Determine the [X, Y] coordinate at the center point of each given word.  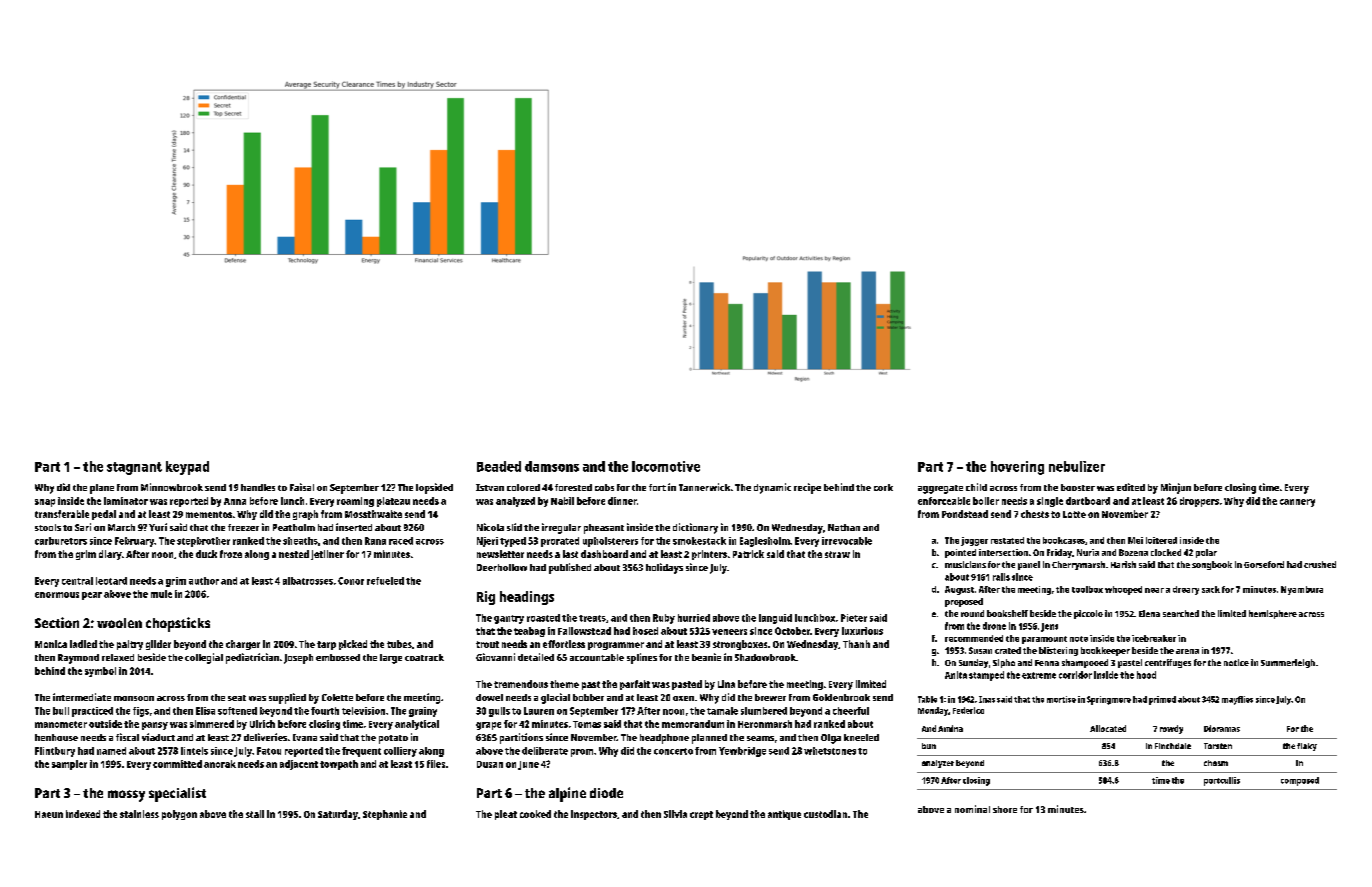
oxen [683, 698]
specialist [177, 794]
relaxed [118, 657]
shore [1005, 809]
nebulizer [1077, 466]
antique [784, 815]
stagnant [134, 468]
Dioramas [1222, 728]
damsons [552, 466]
